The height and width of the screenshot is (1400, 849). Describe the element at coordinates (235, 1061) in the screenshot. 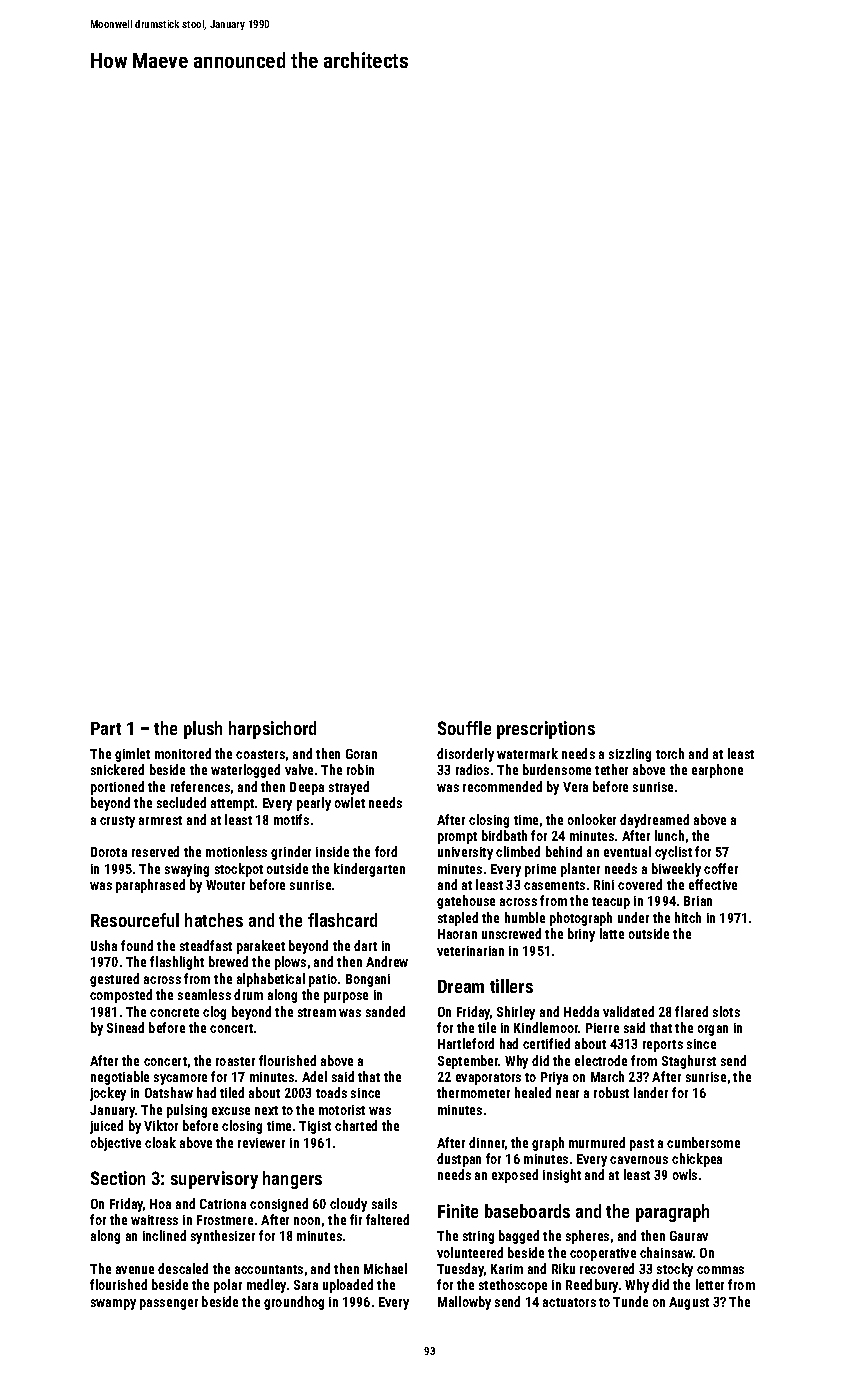

I see `roaster` at that location.
